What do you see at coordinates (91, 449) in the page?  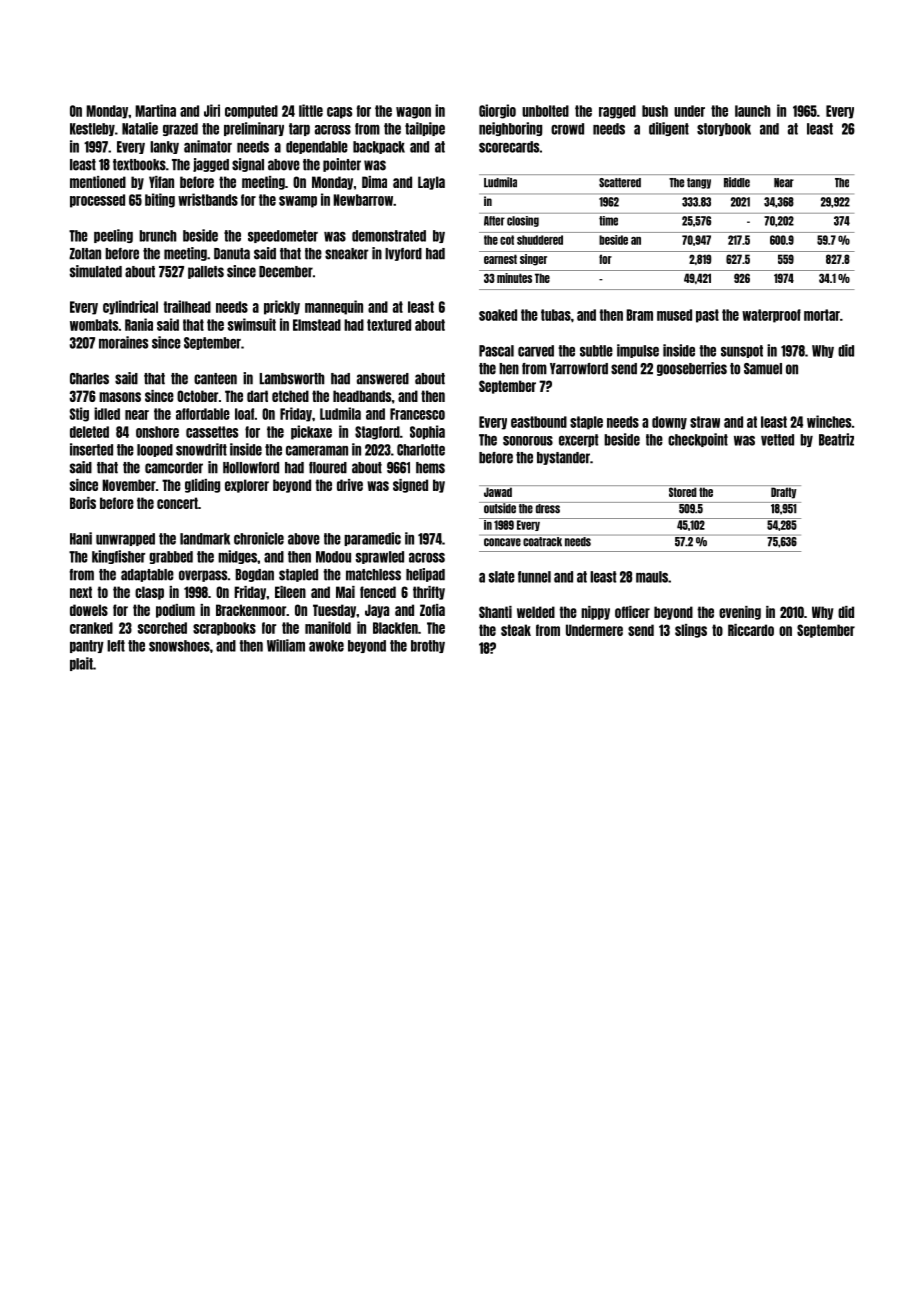 I see `inserted` at bounding box center [91, 449].
